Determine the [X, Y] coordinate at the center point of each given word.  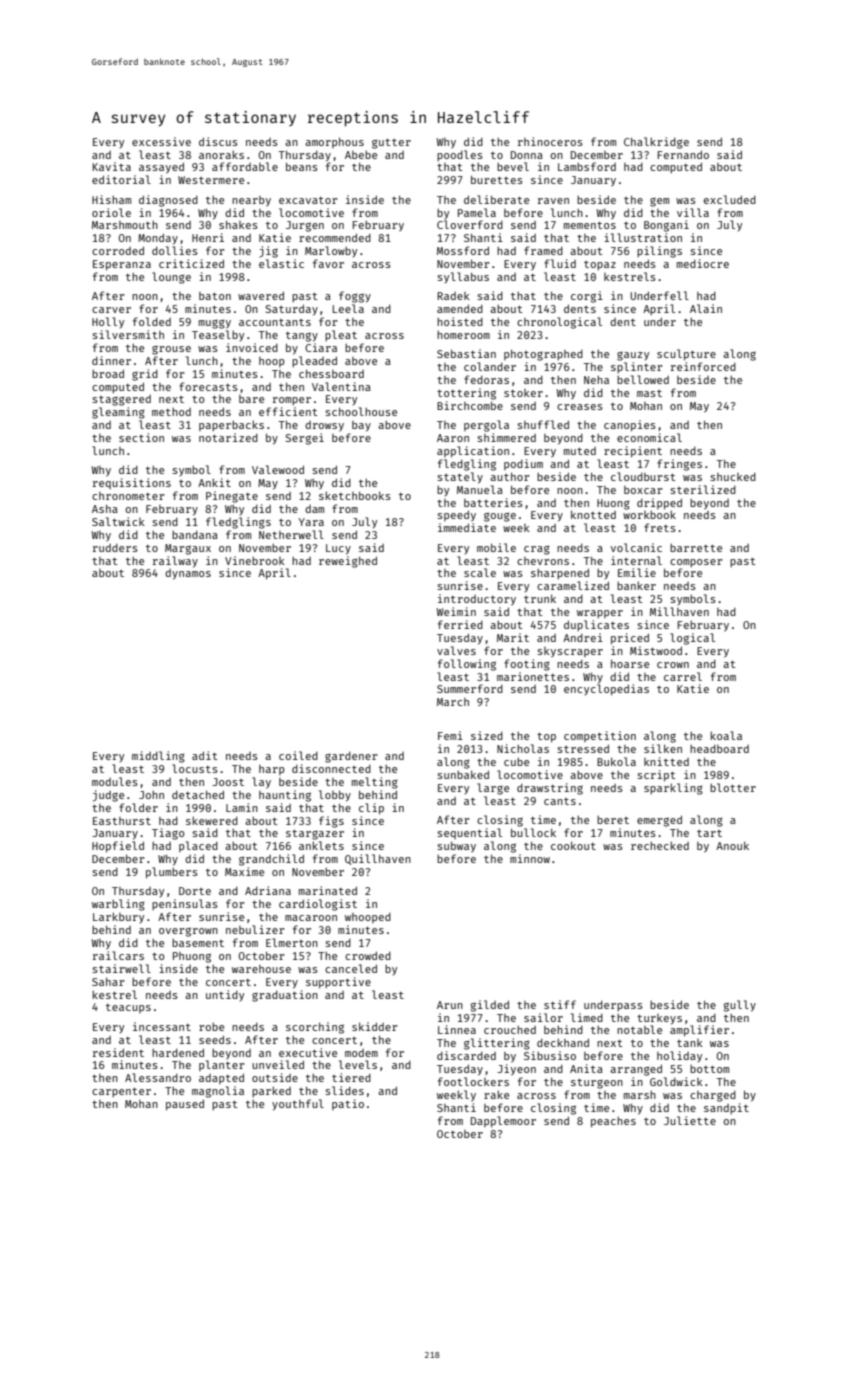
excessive [161, 141]
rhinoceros [550, 141]
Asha [105, 509]
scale [480, 572]
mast [649, 393]
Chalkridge [656, 143]
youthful [298, 1105]
